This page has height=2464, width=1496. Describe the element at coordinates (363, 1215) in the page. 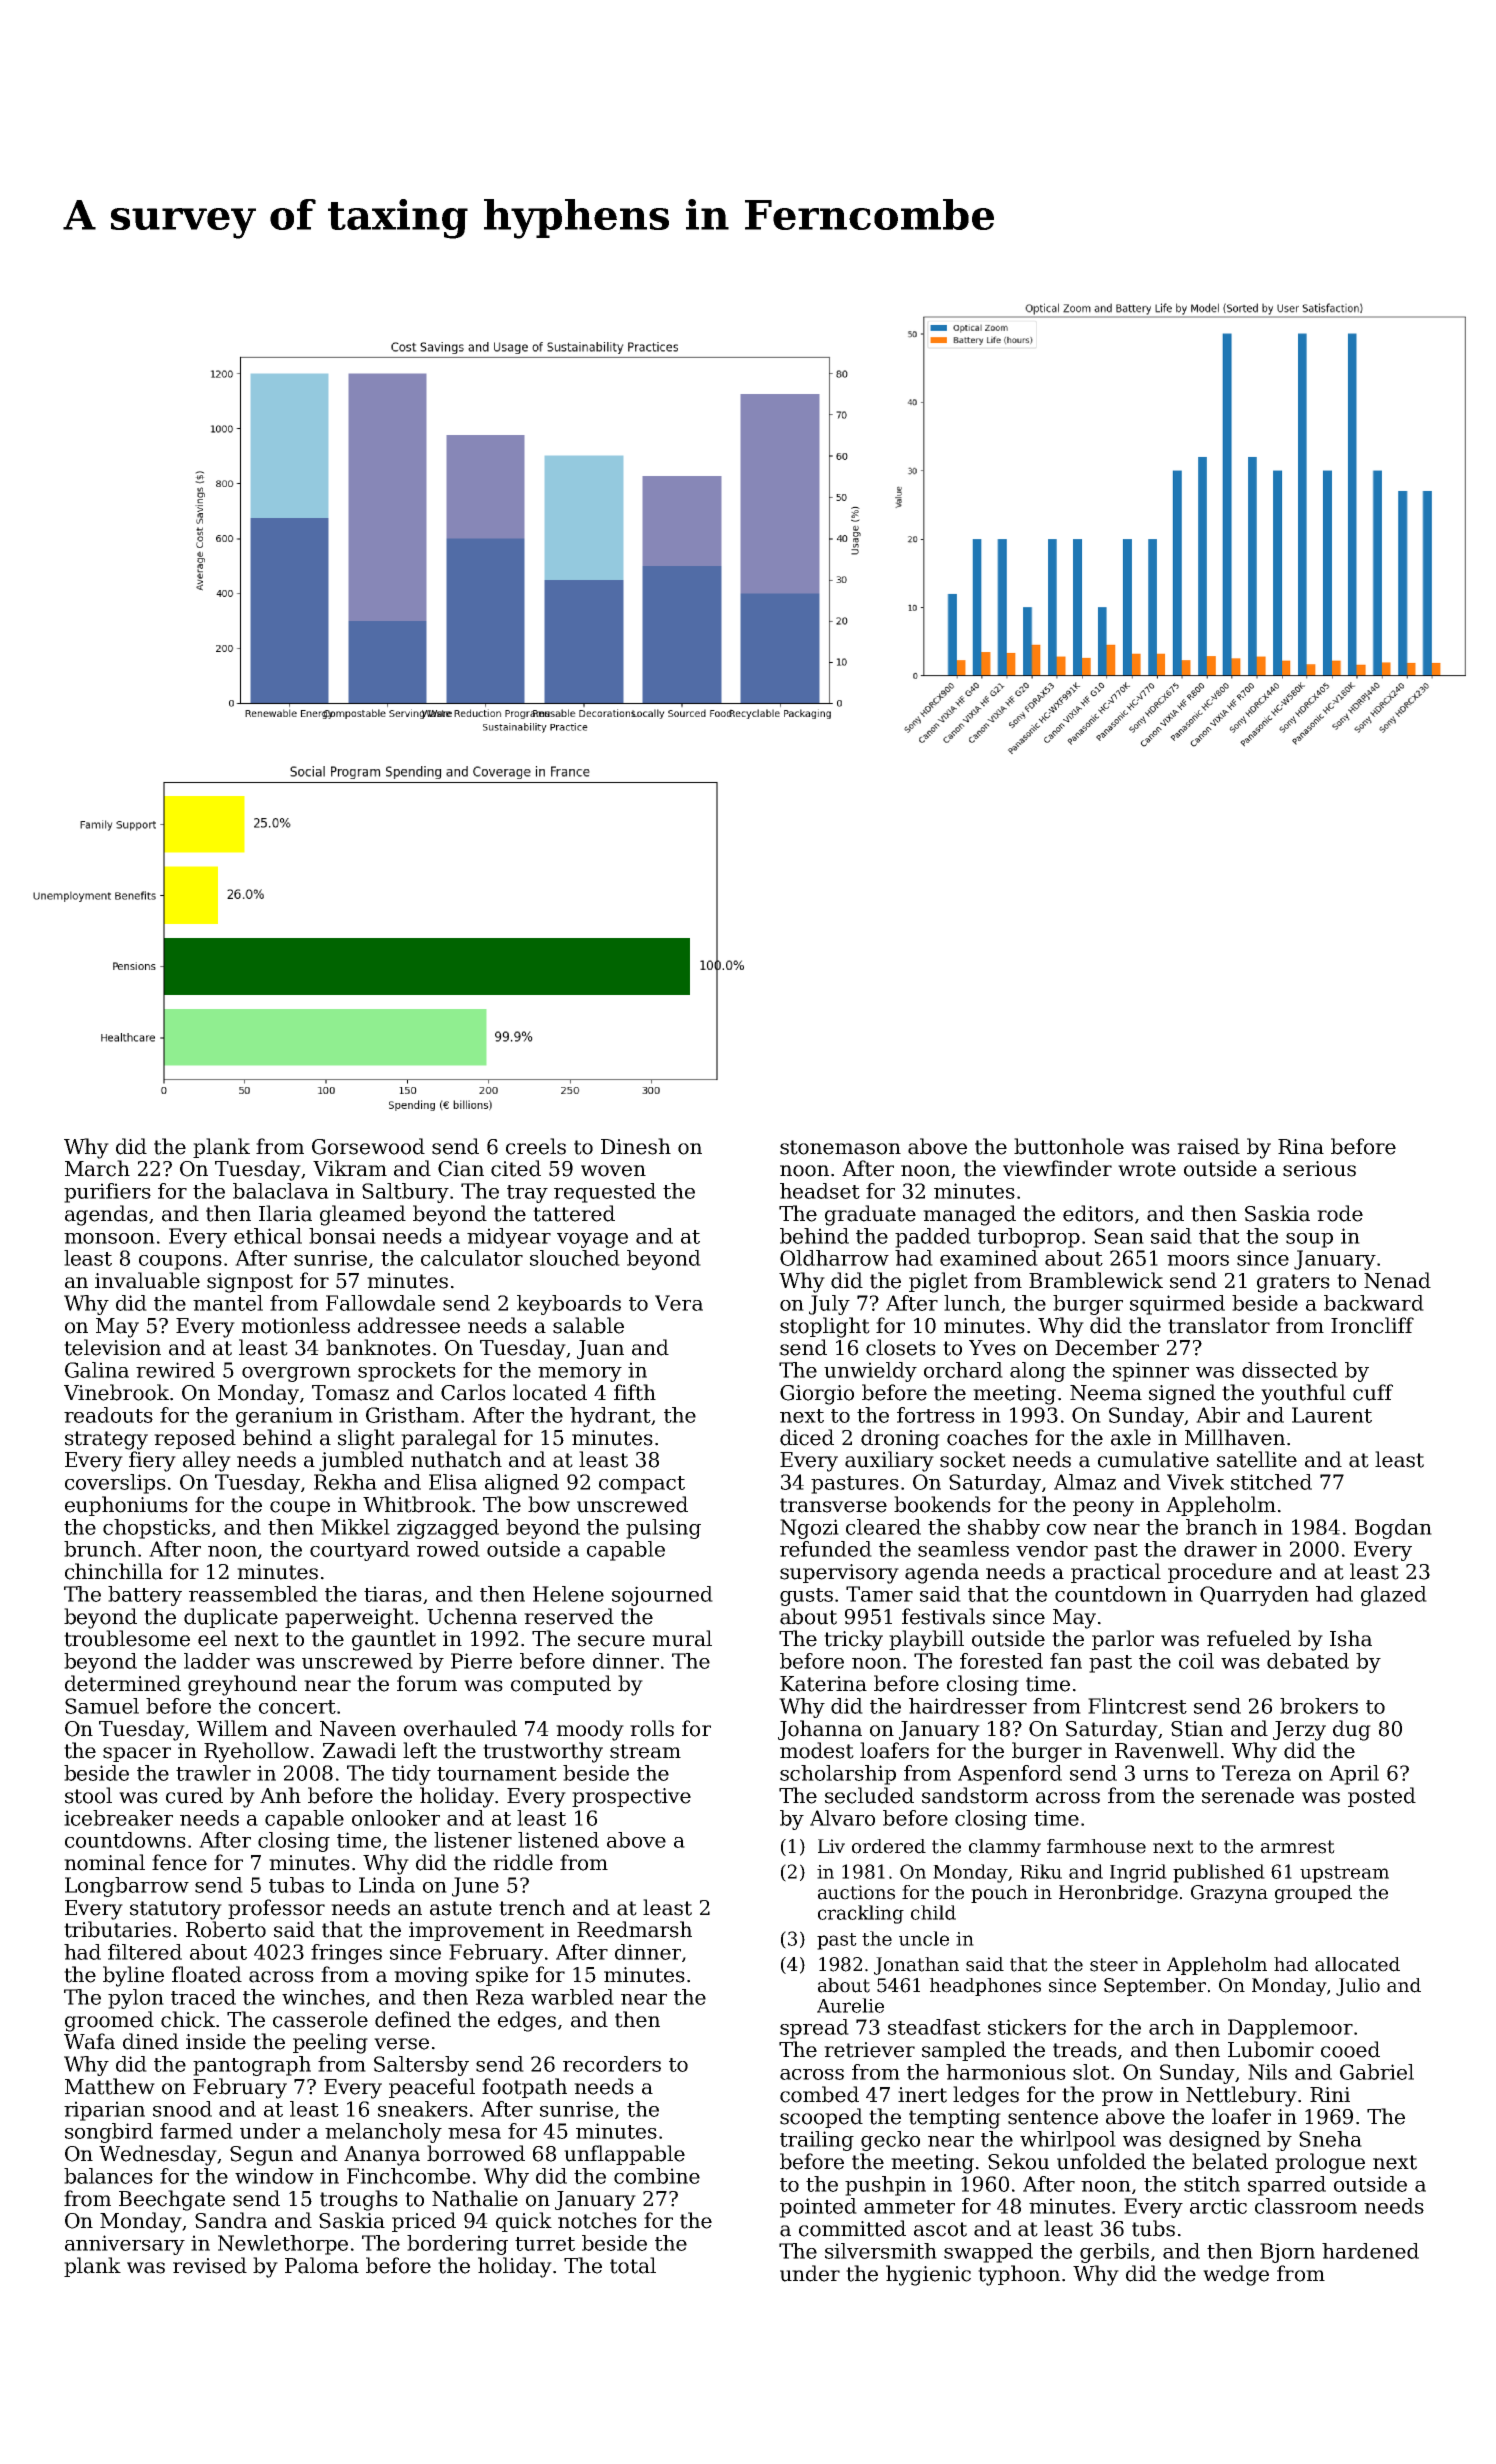

I see `gleamed` at that location.
